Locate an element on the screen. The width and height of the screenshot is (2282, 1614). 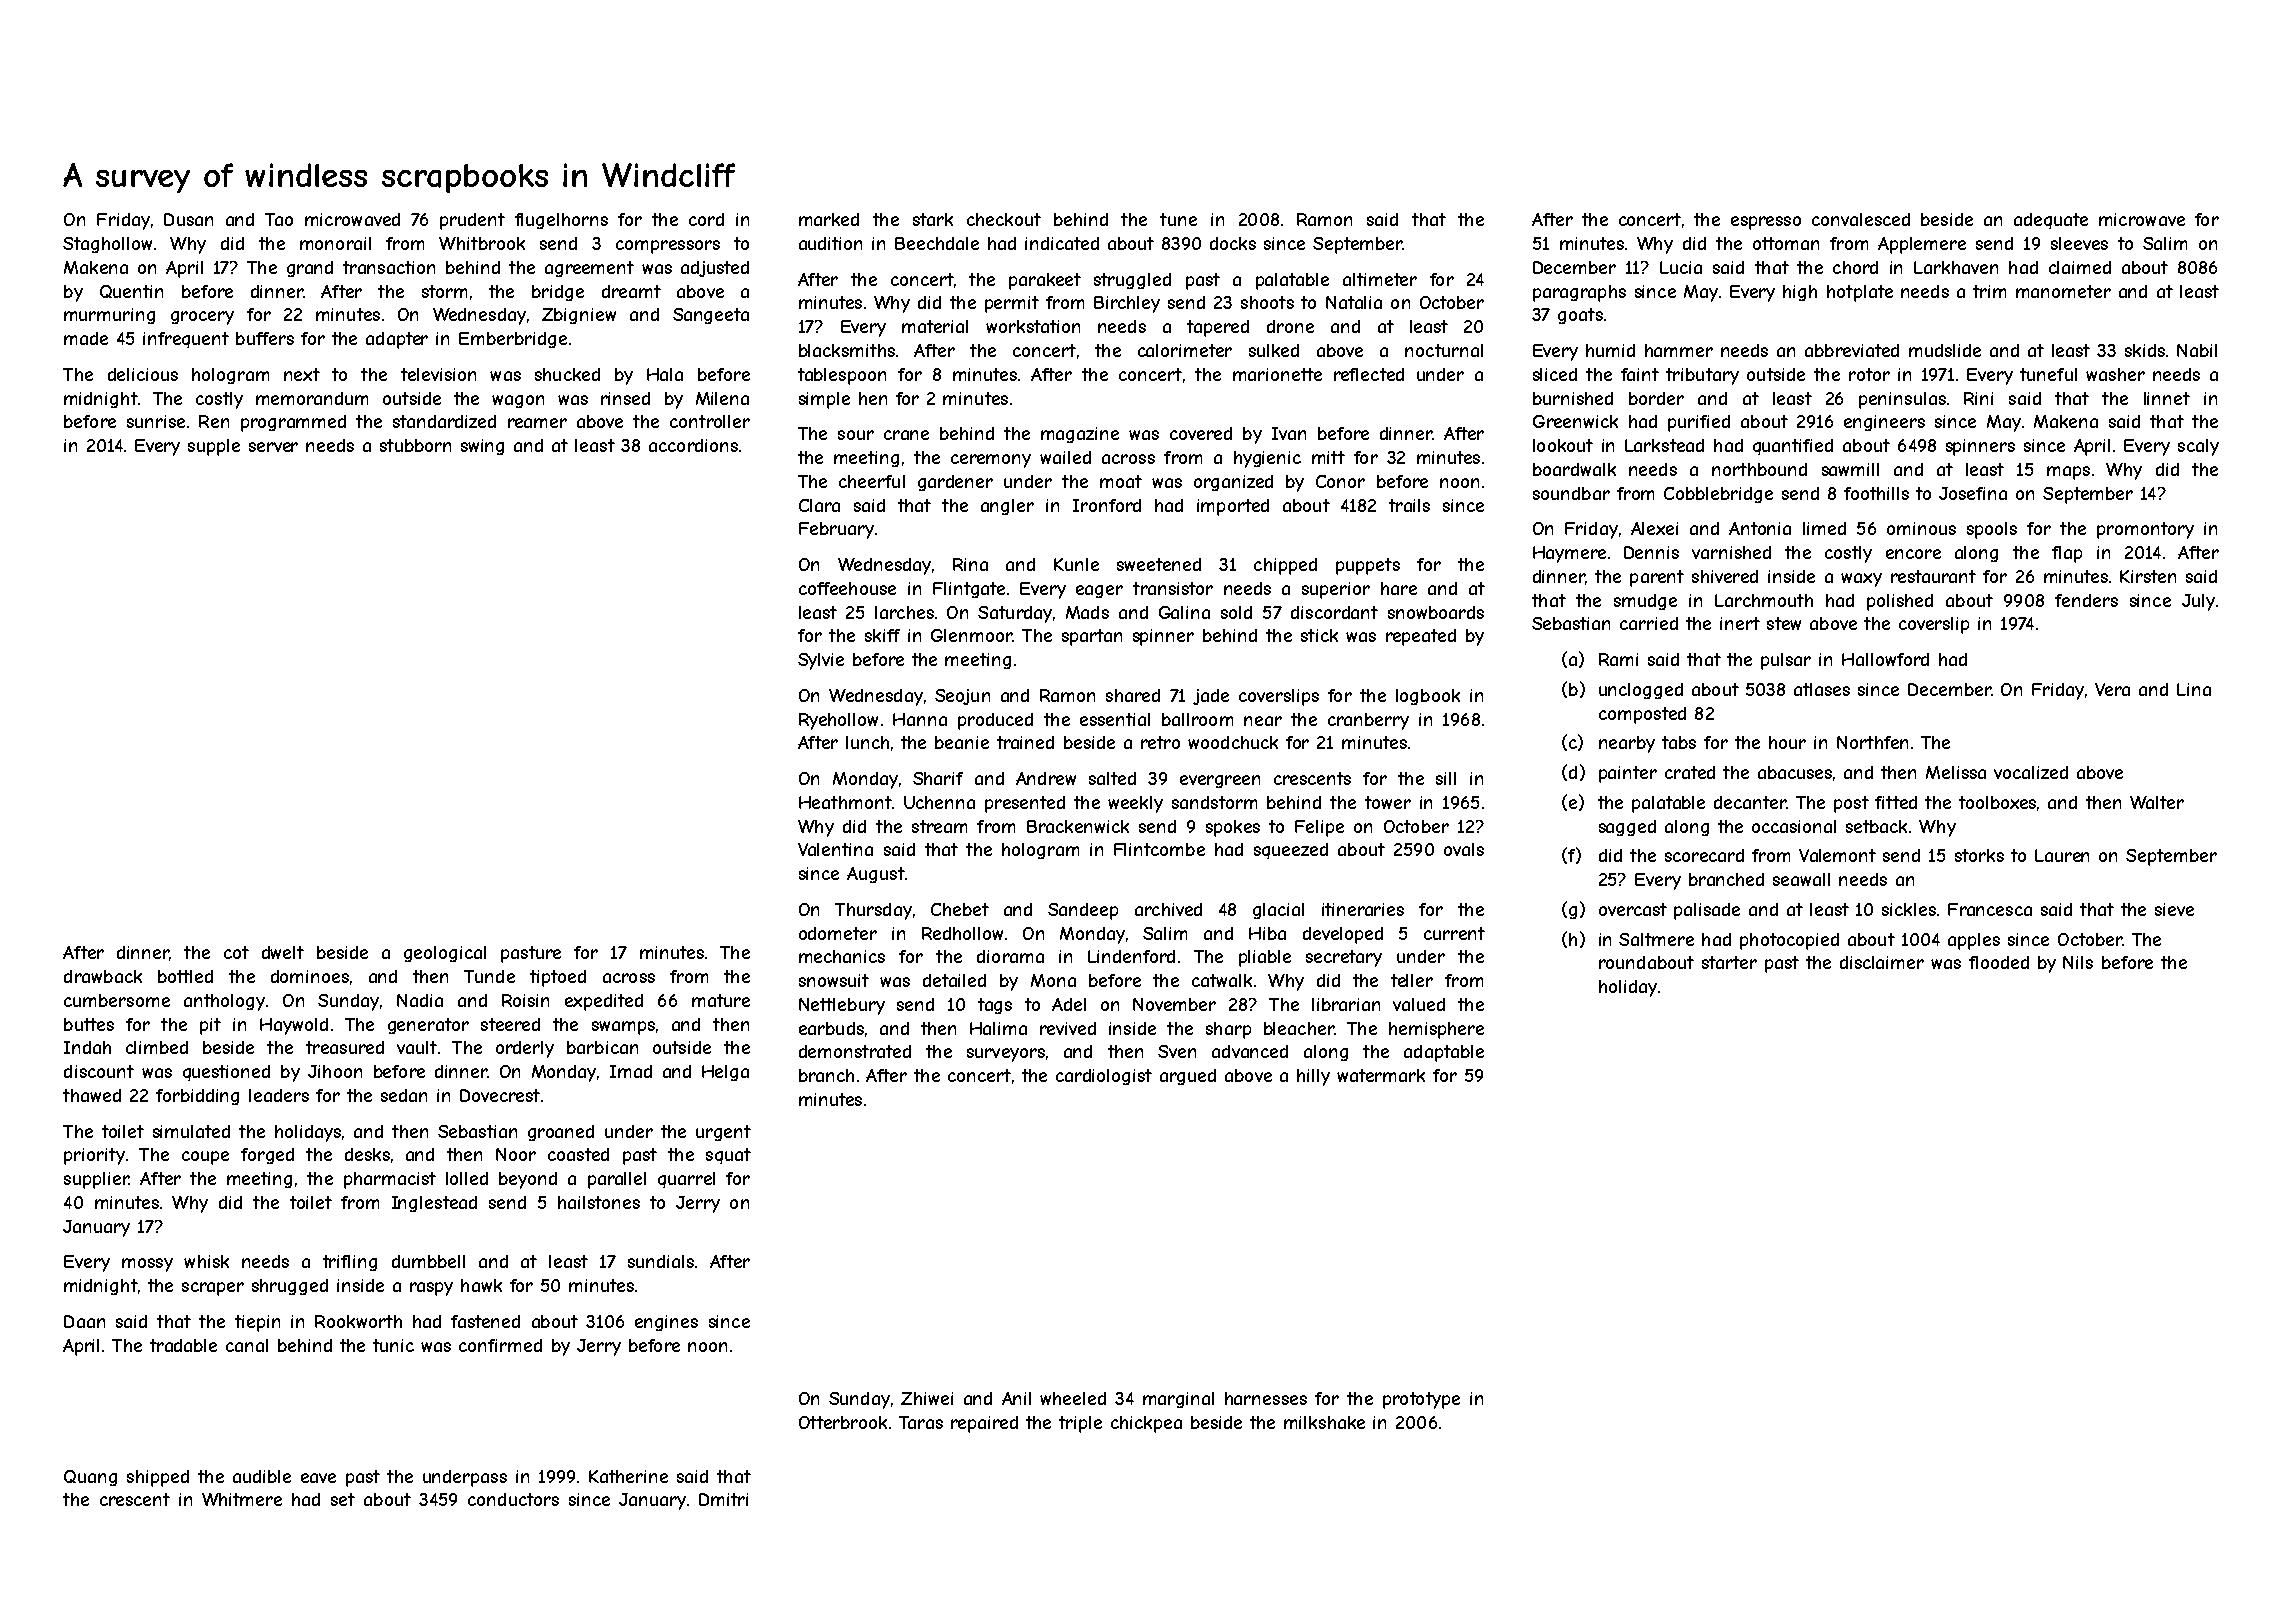
audible is located at coordinates (262, 1476).
